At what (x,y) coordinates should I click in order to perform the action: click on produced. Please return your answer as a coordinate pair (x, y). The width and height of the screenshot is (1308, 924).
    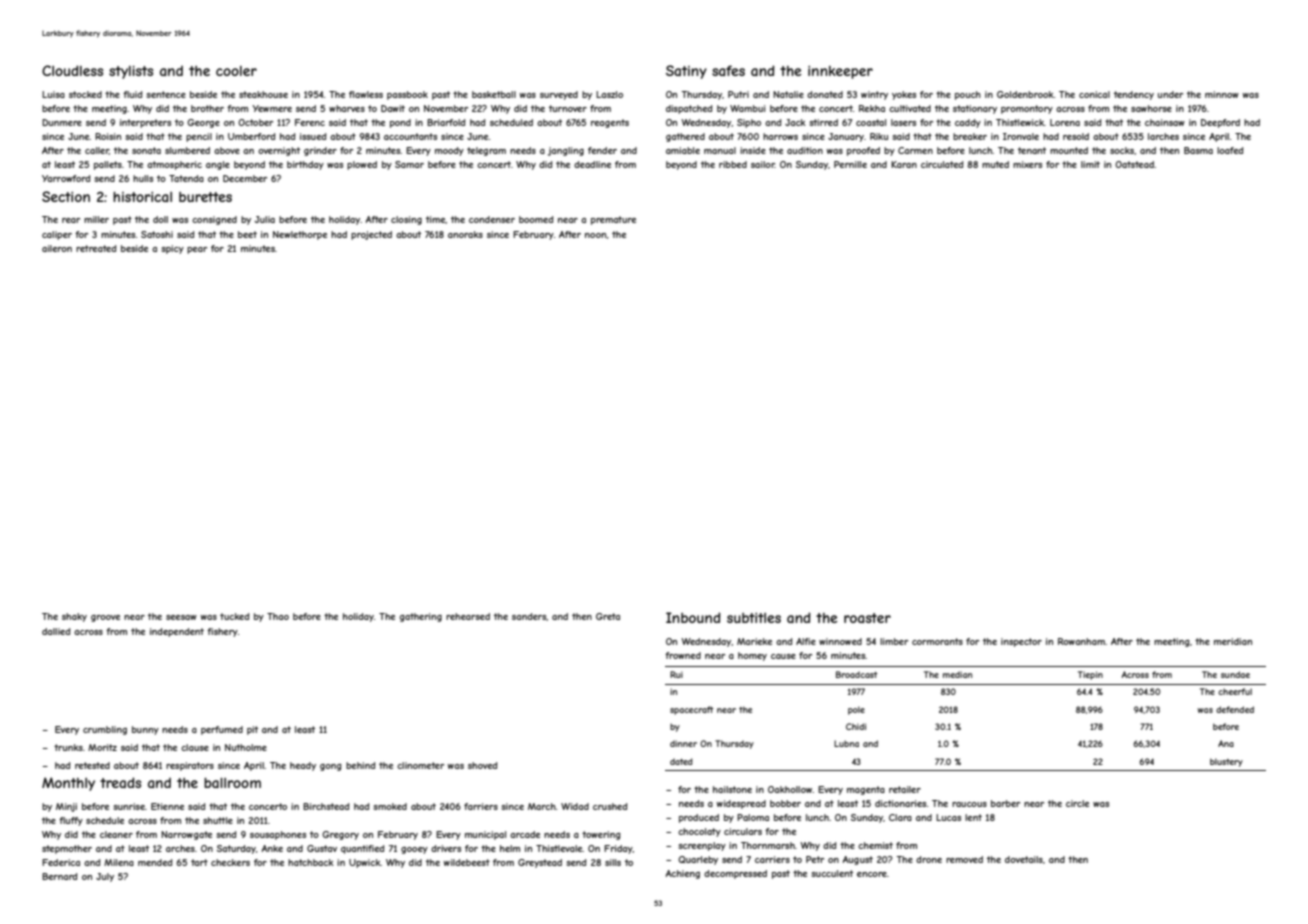
    Looking at the image, I should click on (699, 818).
